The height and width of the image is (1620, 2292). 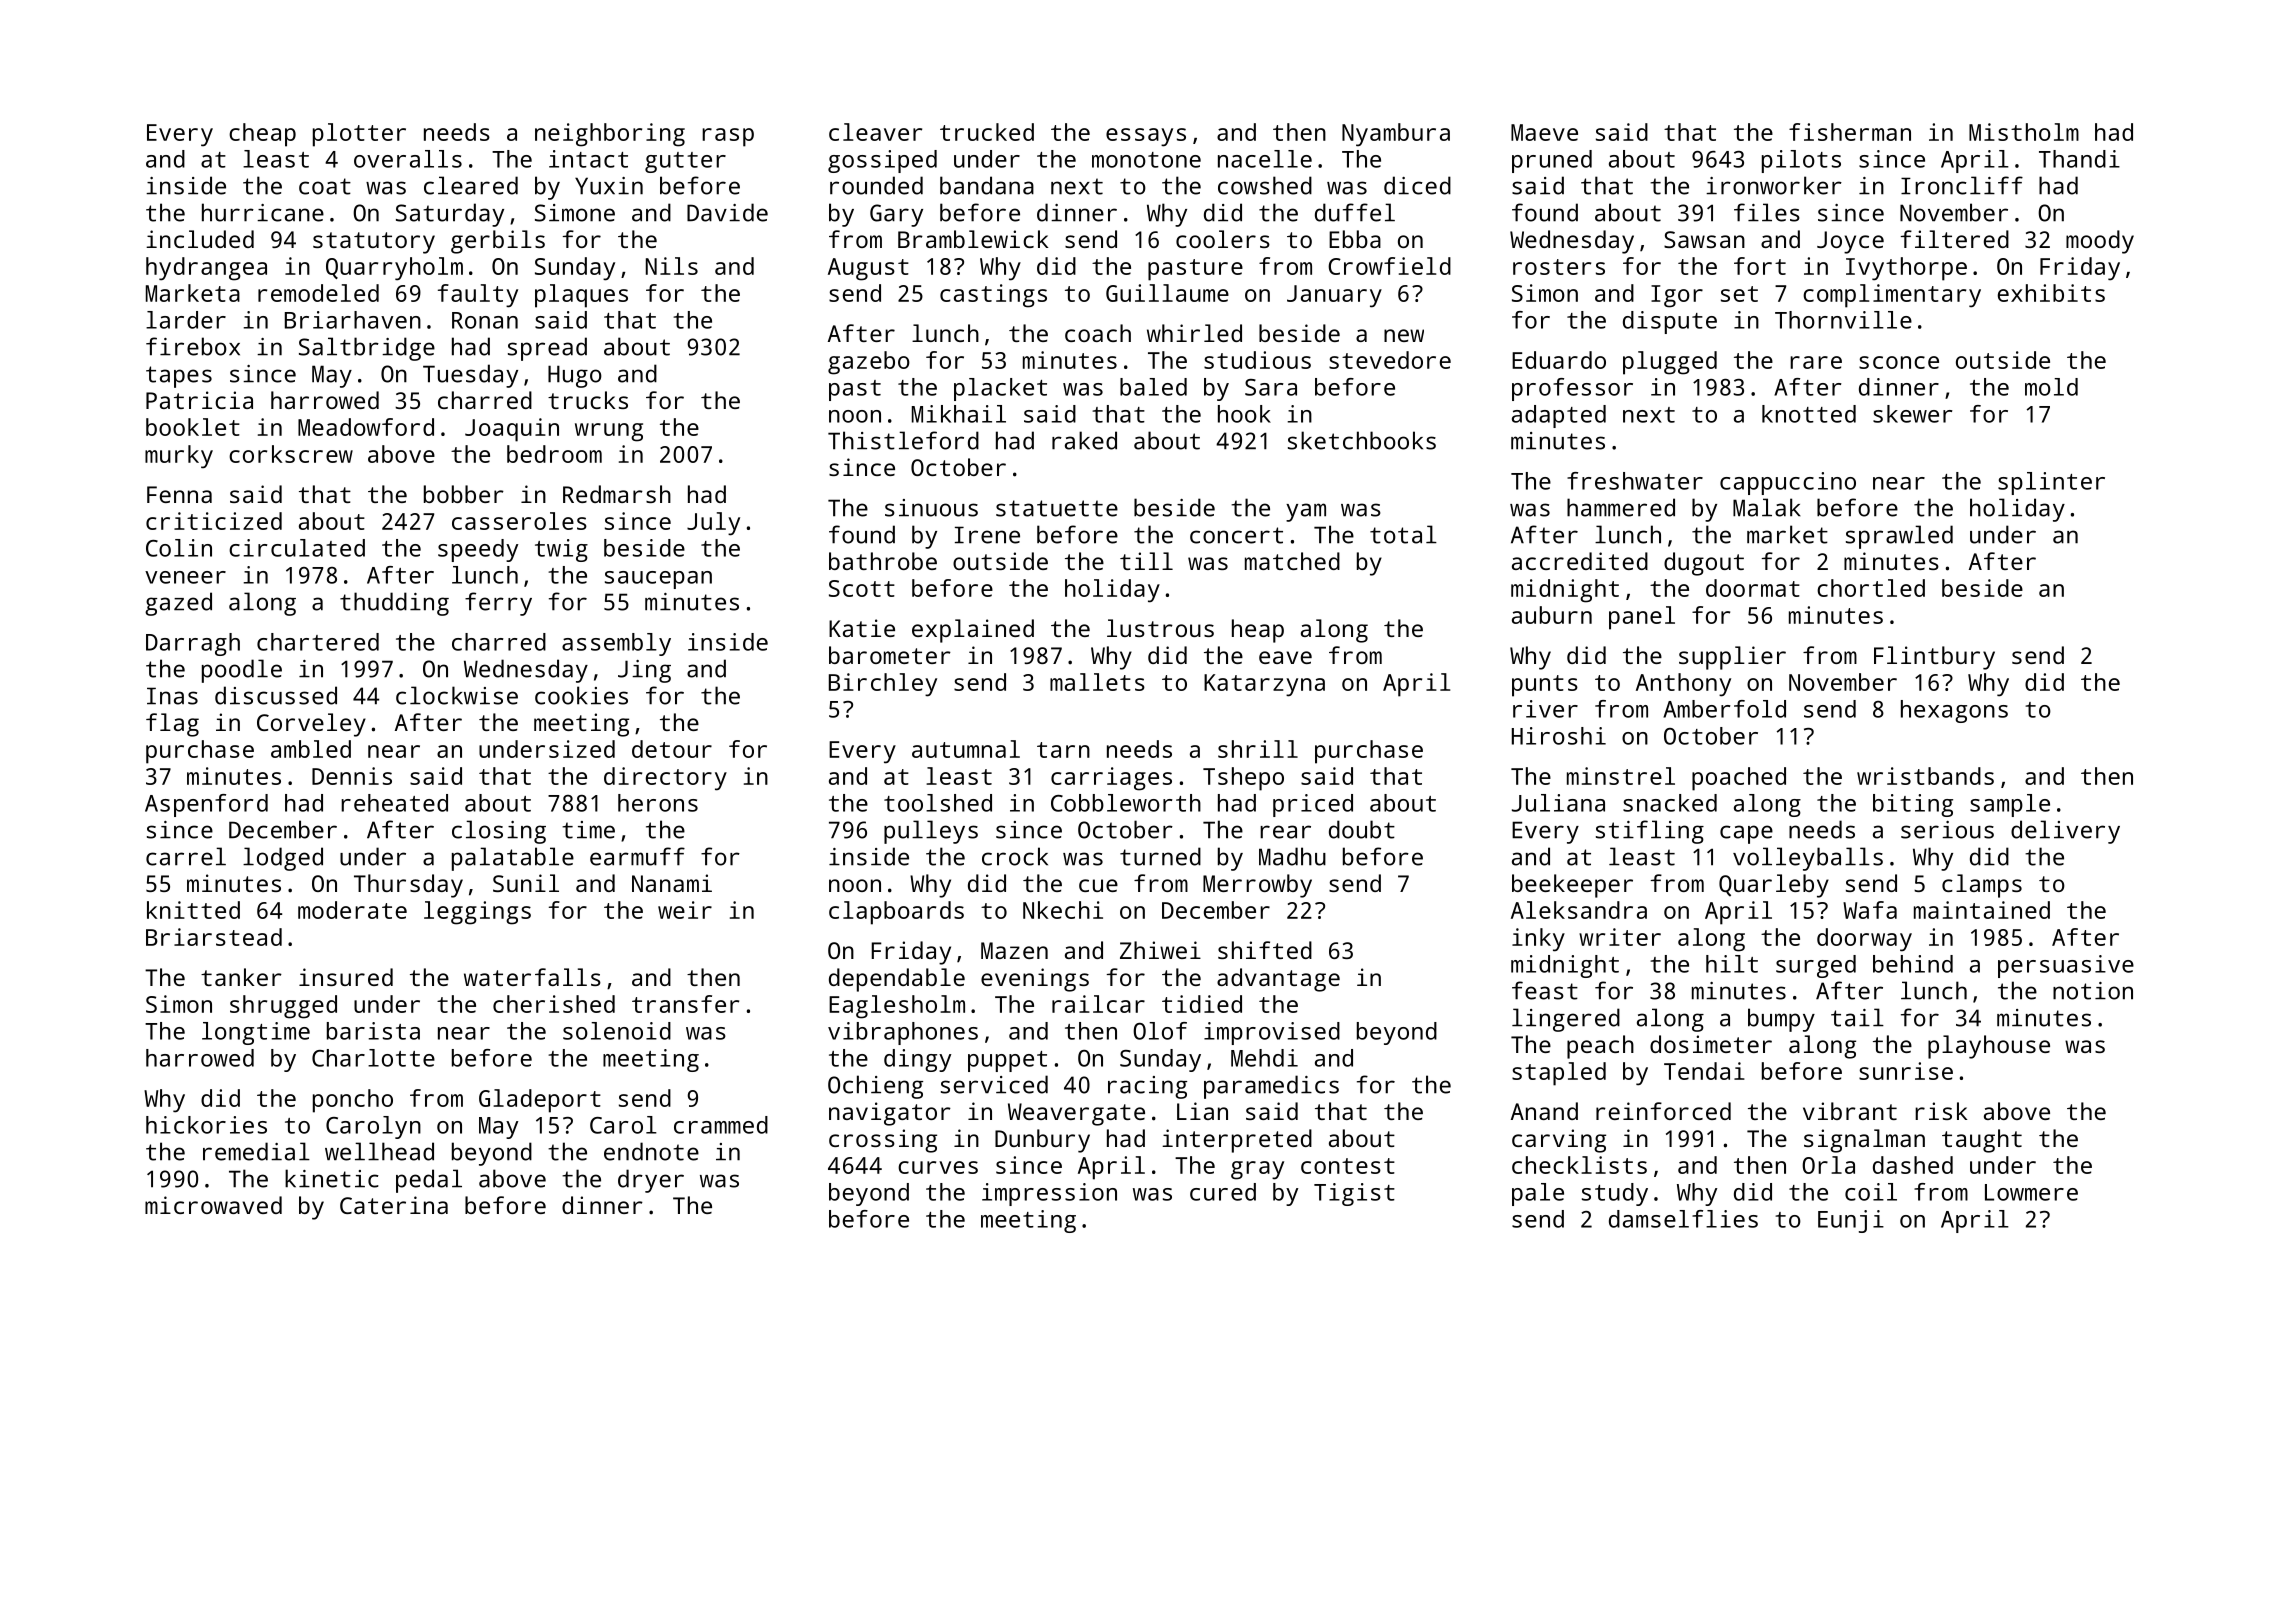 What do you see at coordinates (1683, 1219) in the image?
I see `damselflies` at bounding box center [1683, 1219].
